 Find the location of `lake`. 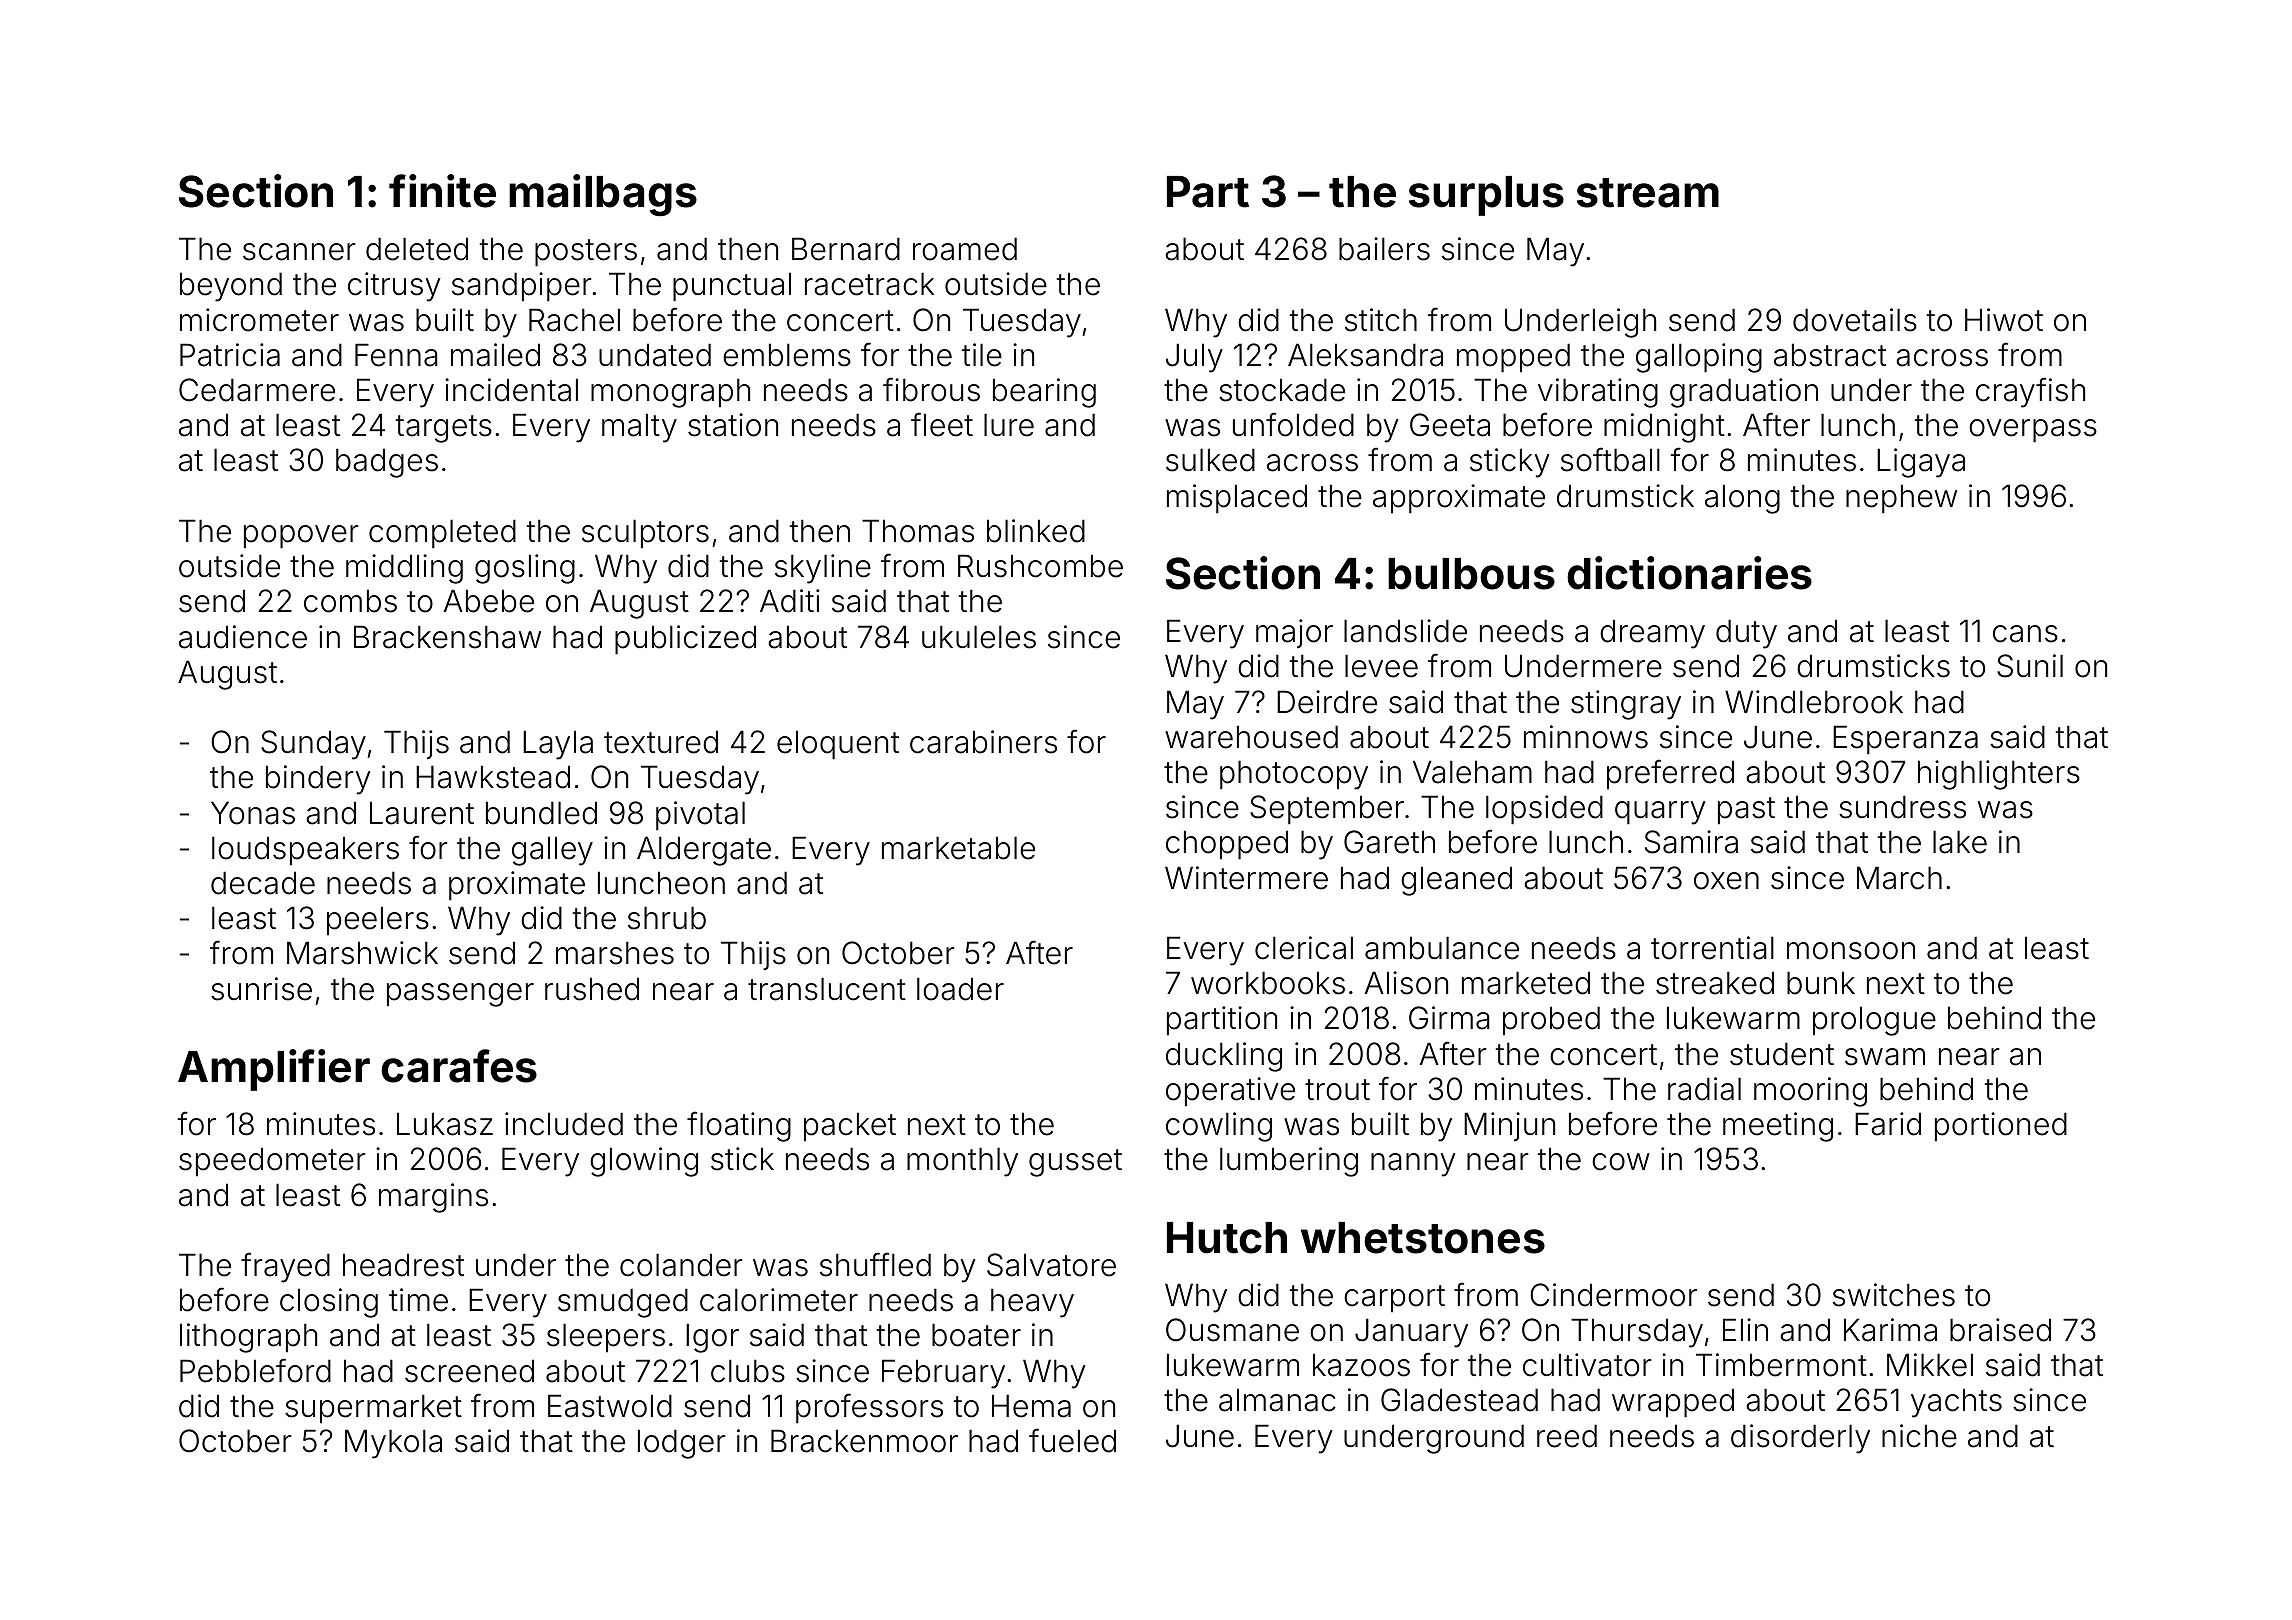

lake is located at coordinates (1960, 842).
